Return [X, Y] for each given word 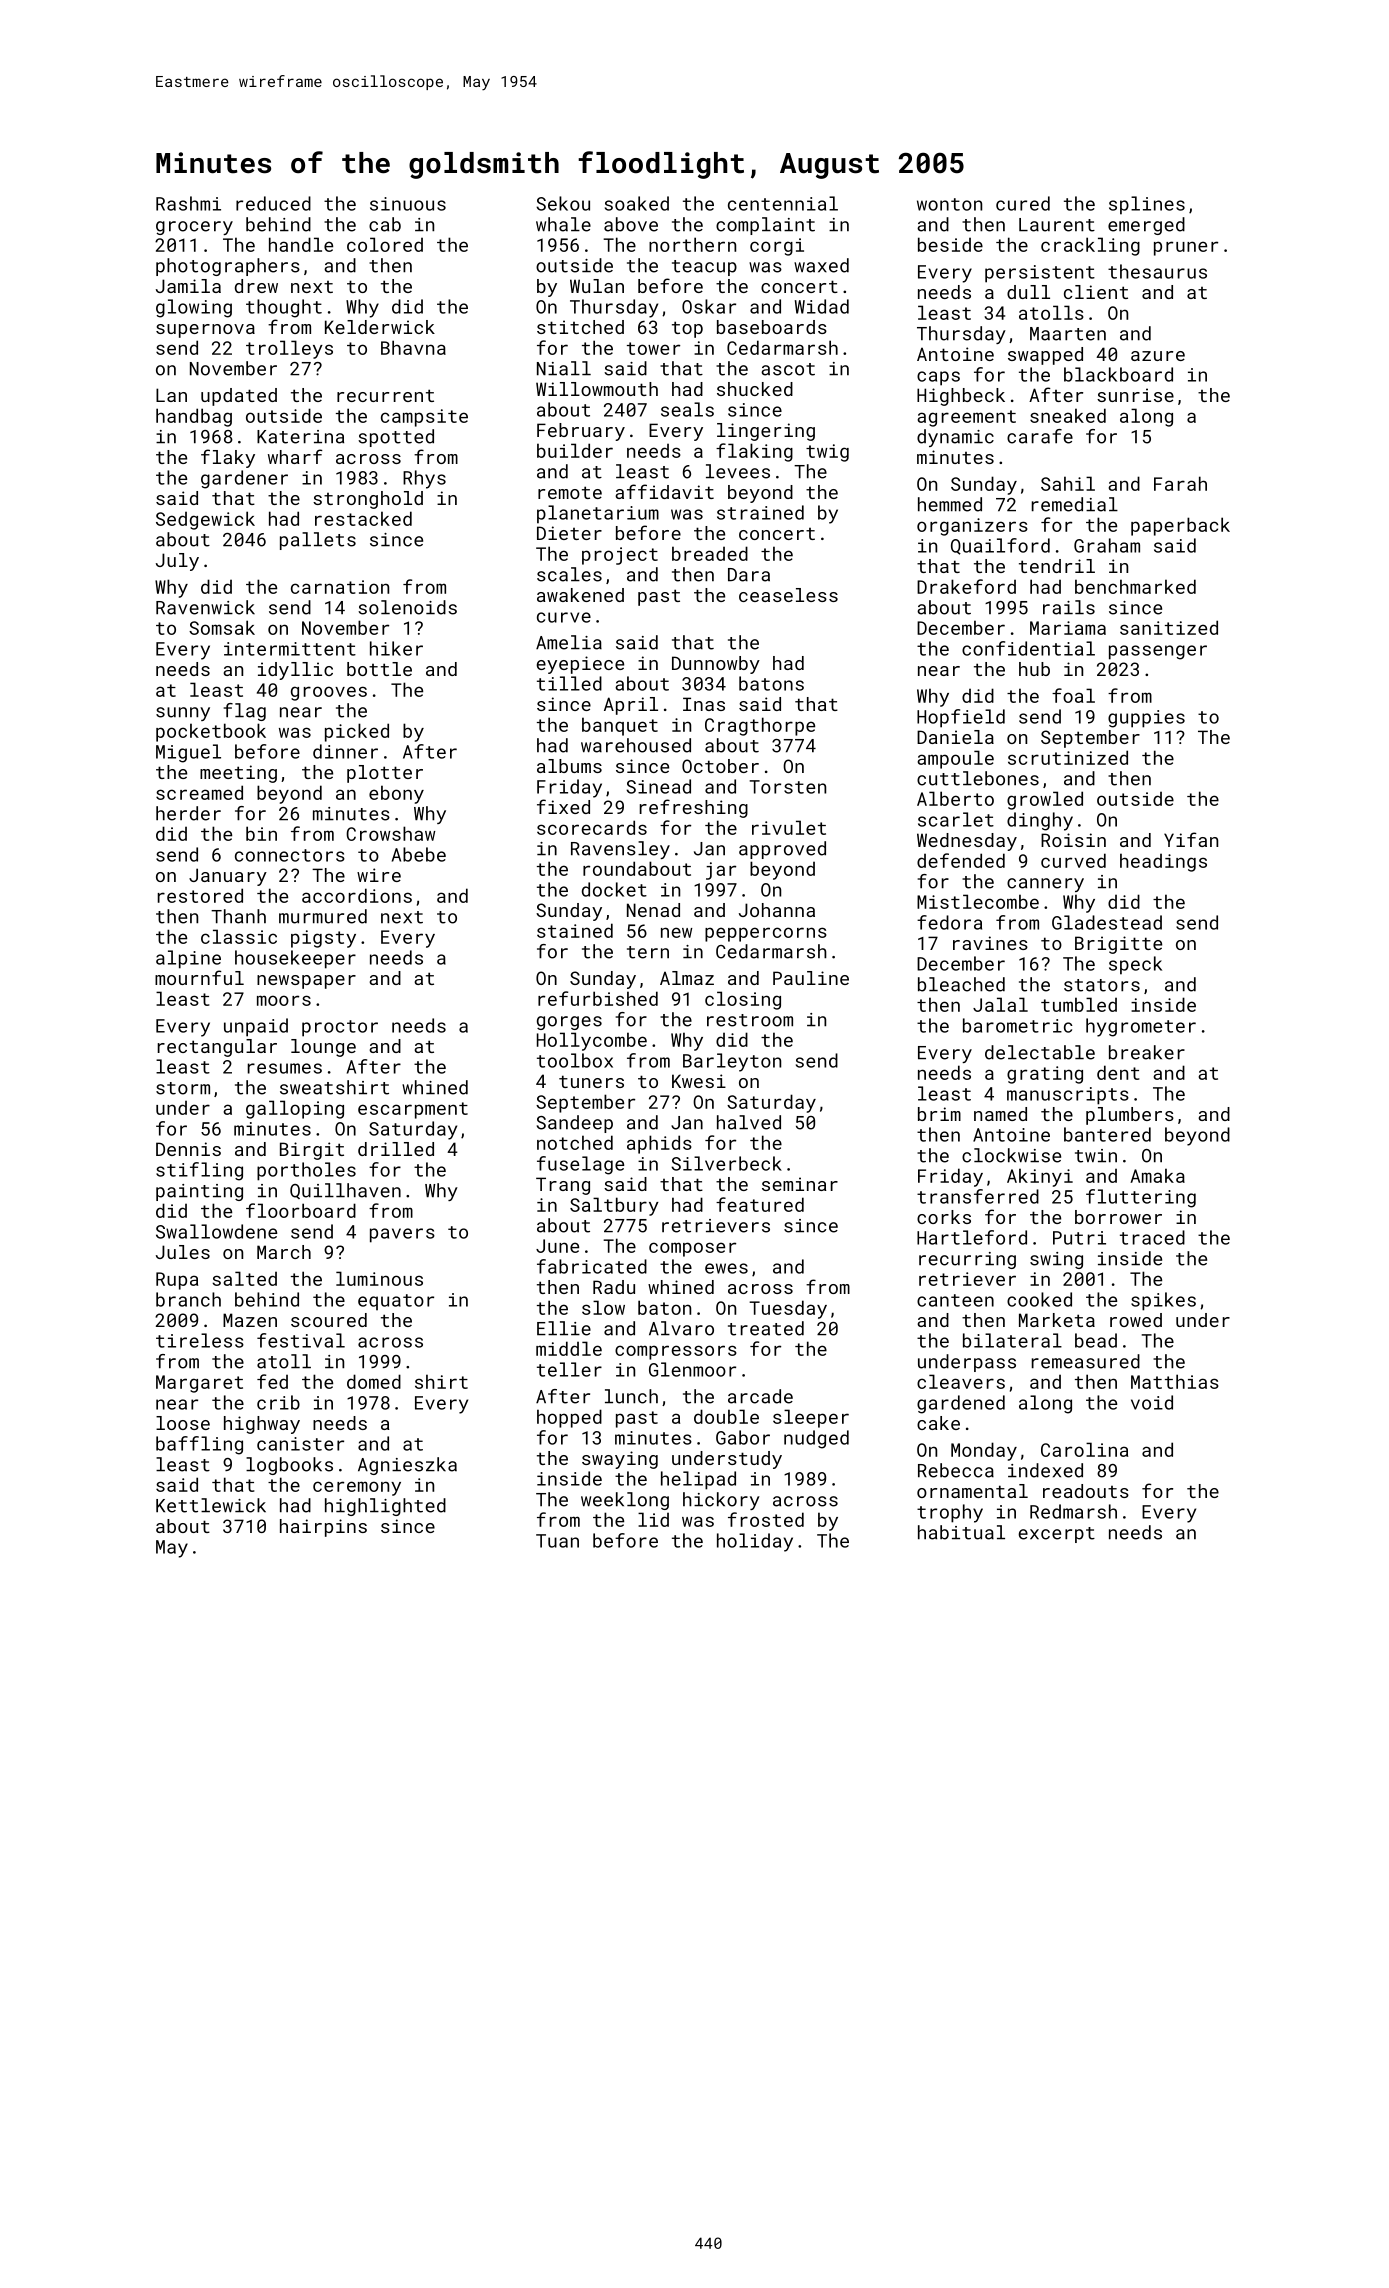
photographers [228, 267]
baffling [199, 1445]
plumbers [1130, 1116]
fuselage [580, 1165]
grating [1045, 1075]
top [687, 329]
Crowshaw [391, 833]
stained [575, 930]
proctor [340, 1028]
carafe [1040, 436]
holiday [755, 1542]
